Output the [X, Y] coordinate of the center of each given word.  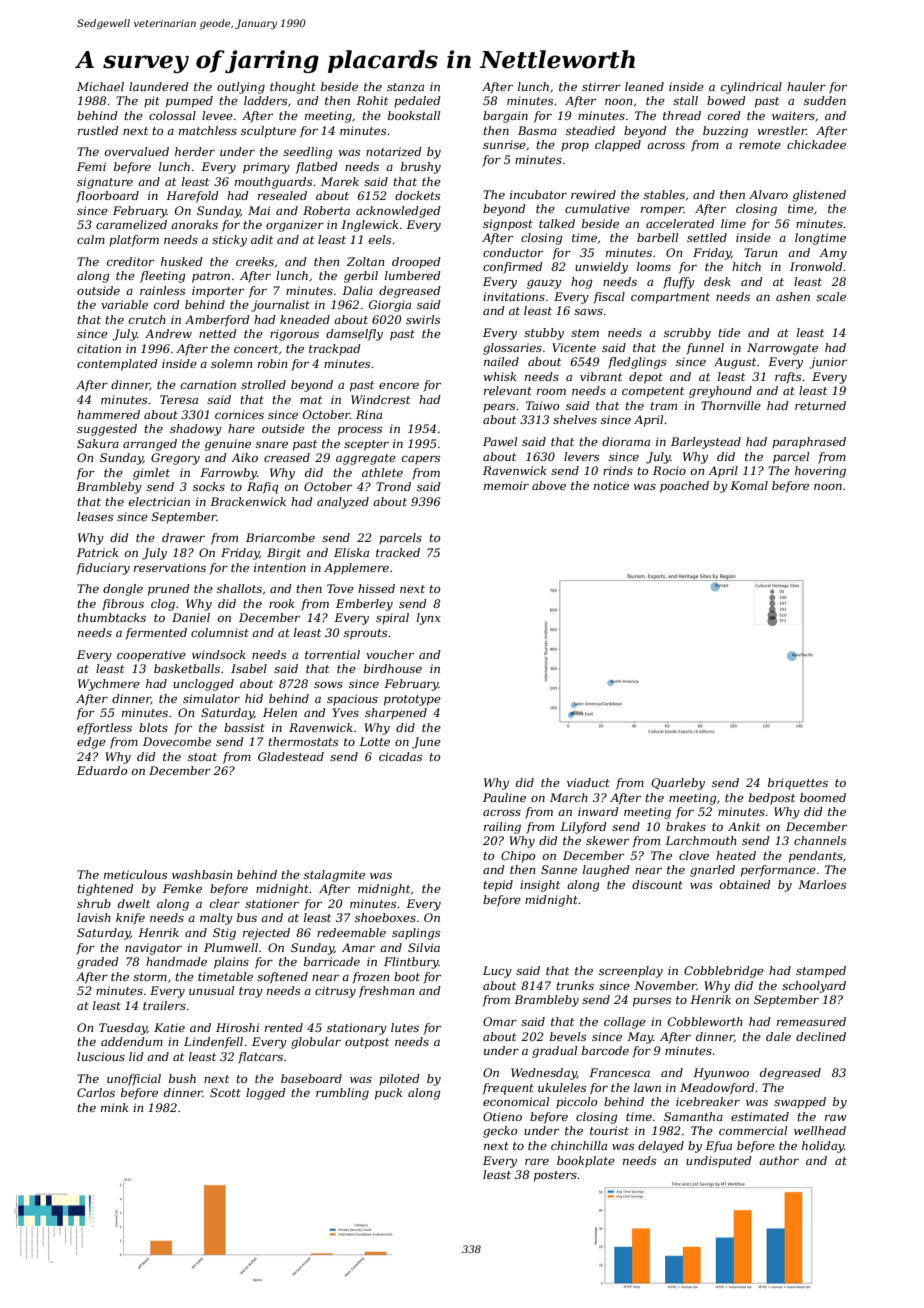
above [549, 485]
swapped [800, 1103]
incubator [538, 194]
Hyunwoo [721, 1074]
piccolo [576, 1103]
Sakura [98, 443]
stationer [272, 903]
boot [407, 976]
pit [152, 102]
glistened [819, 196]
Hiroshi [237, 1027]
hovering [820, 472]
